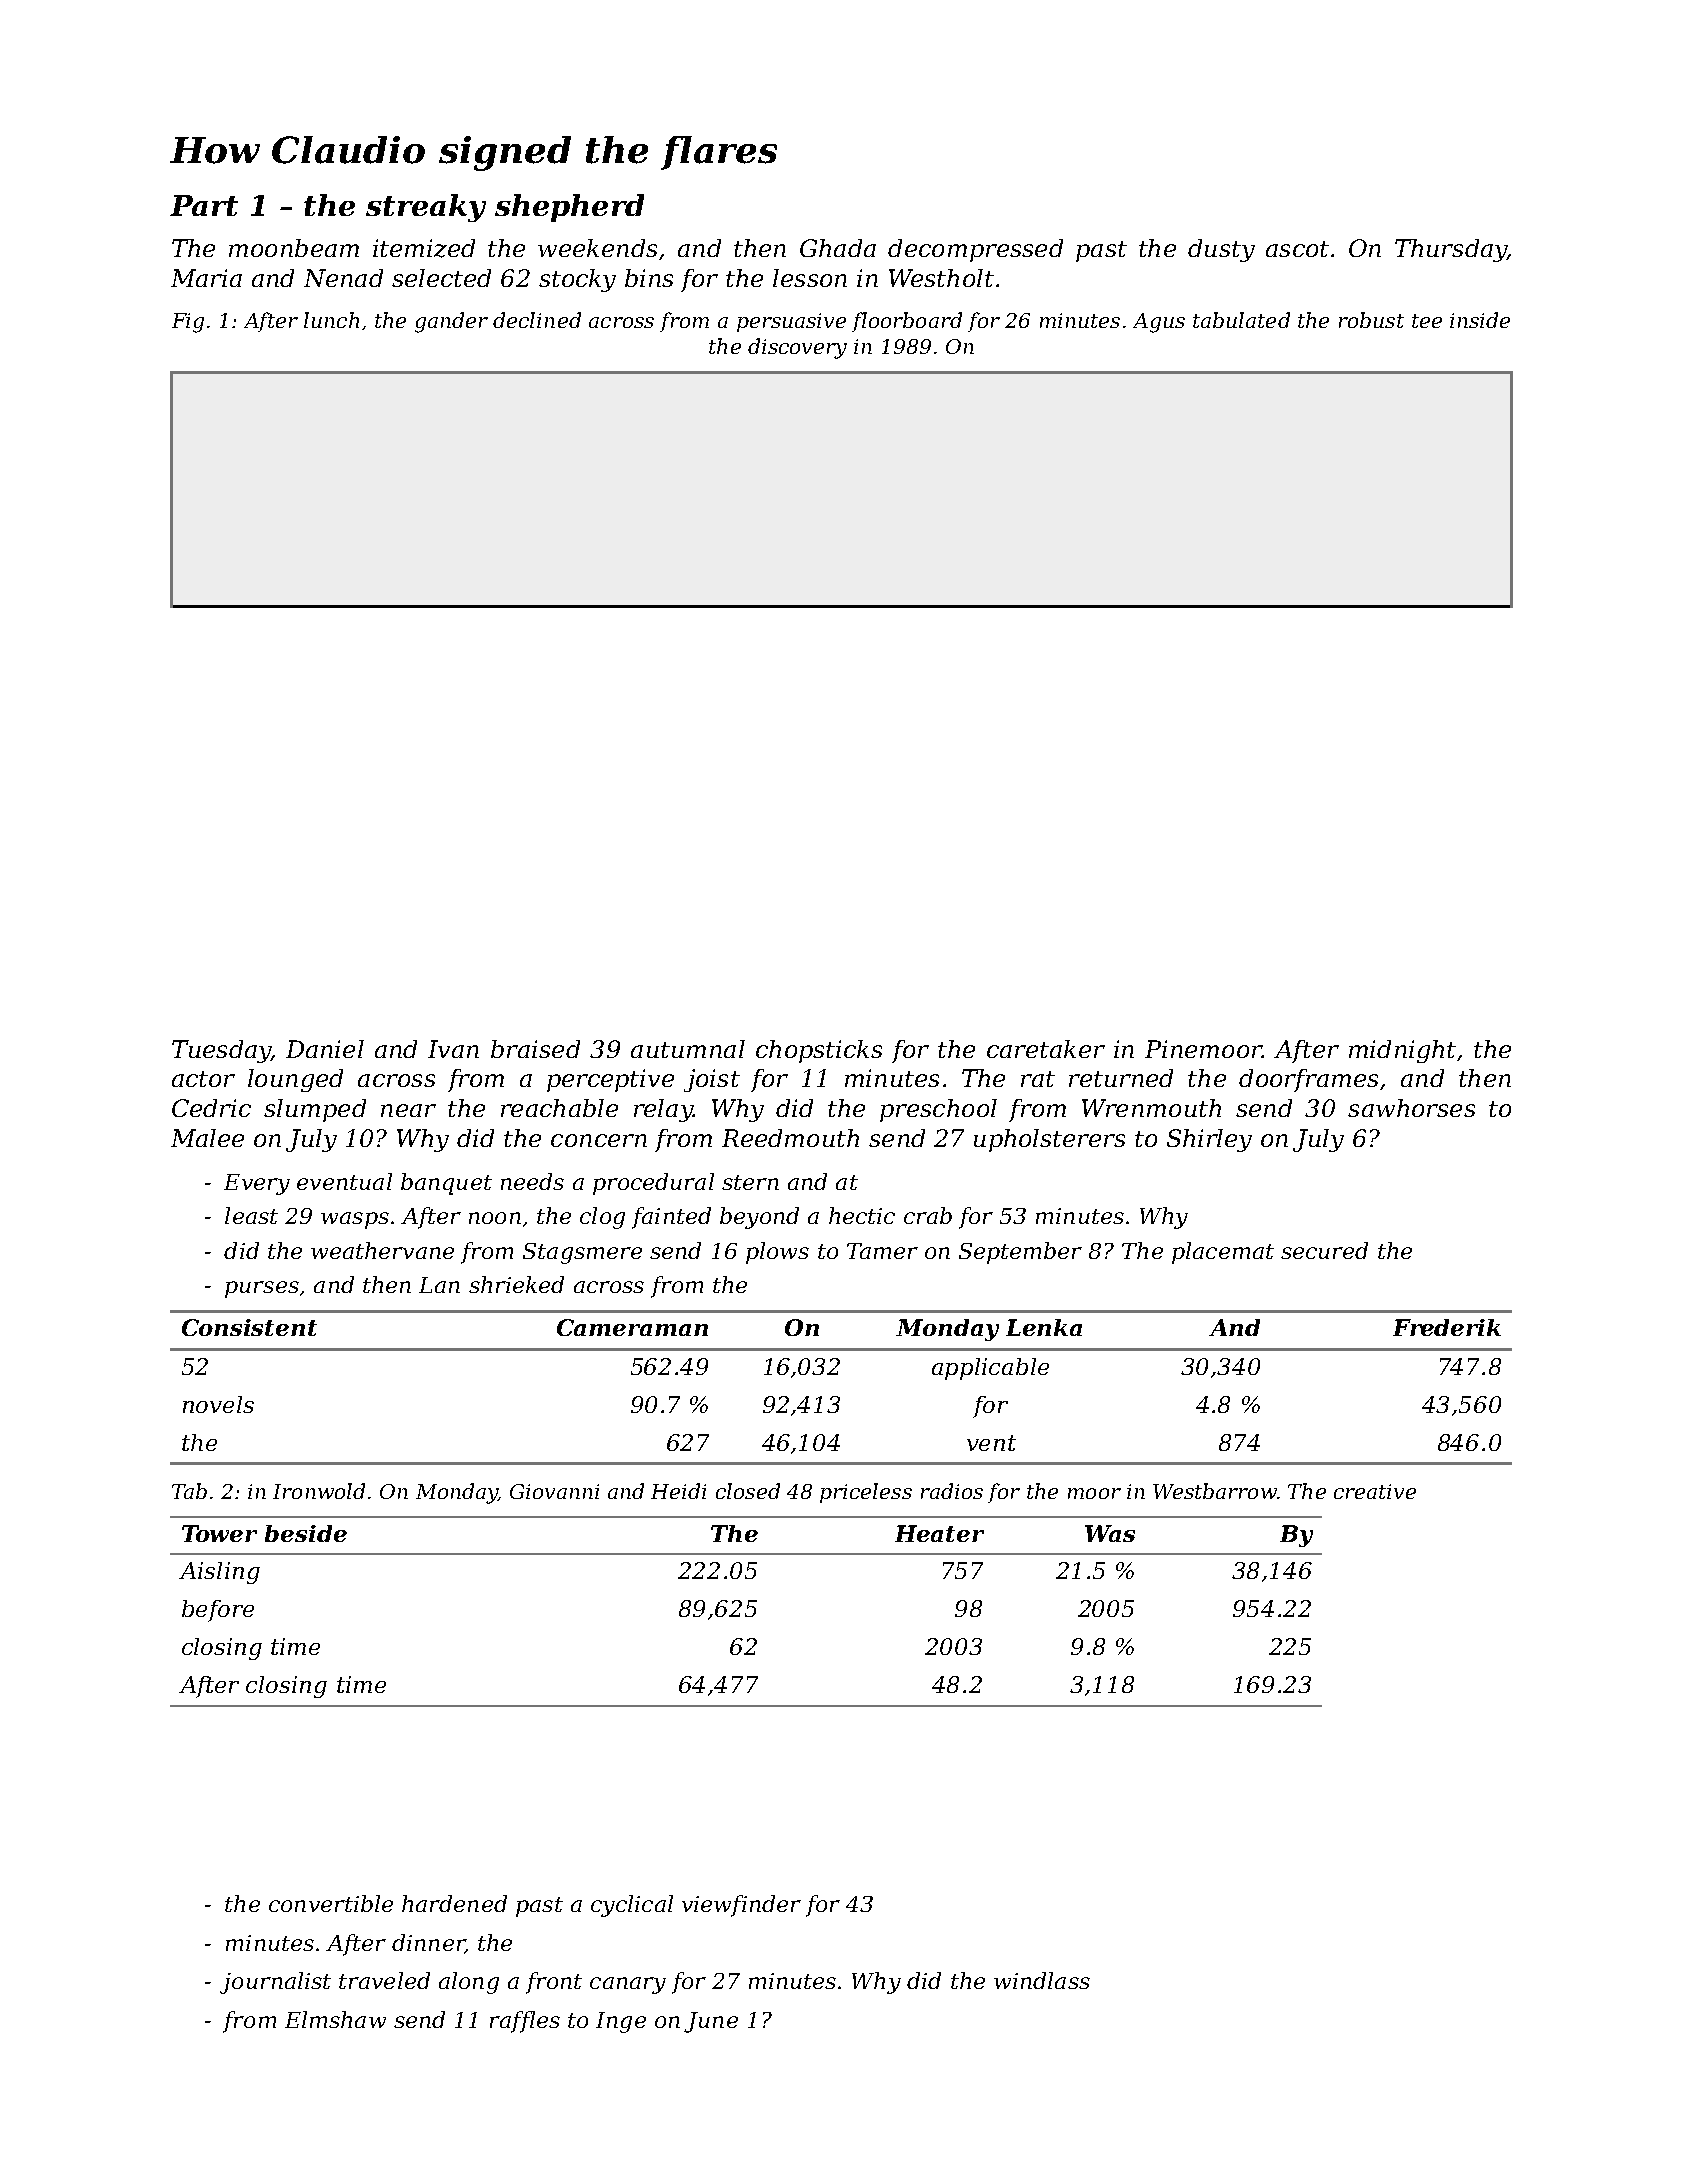 Image resolution: width=1683 pixels, height=2178 pixels. Describe the element at coordinates (218, 1404) in the image. I see `novels` at that location.
